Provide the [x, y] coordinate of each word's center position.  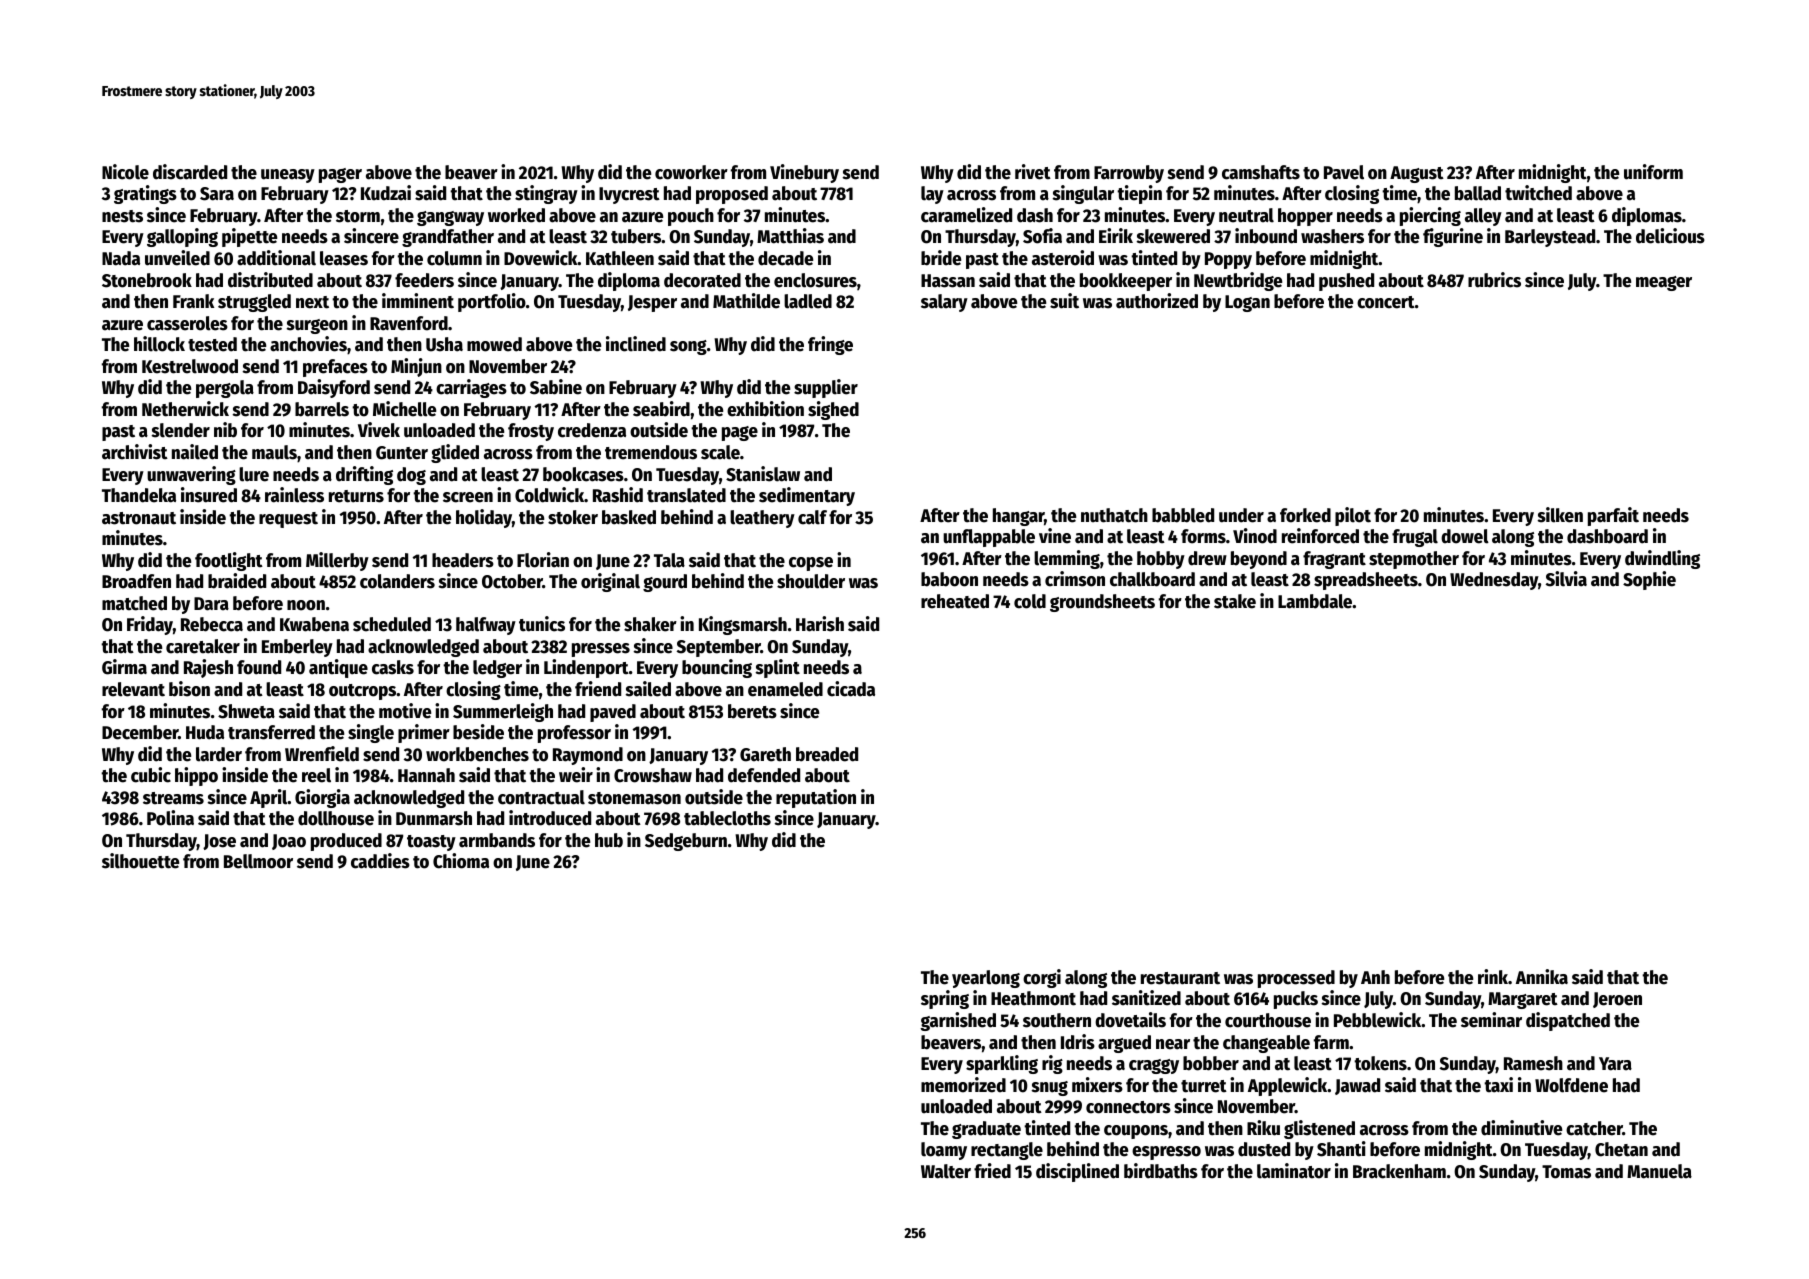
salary [944, 303]
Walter [946, 1171]
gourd [665, 583]
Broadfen [136, 581]
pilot [1353, 516]
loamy [944, 1151]
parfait [1613, 516]
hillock [159, 344]
